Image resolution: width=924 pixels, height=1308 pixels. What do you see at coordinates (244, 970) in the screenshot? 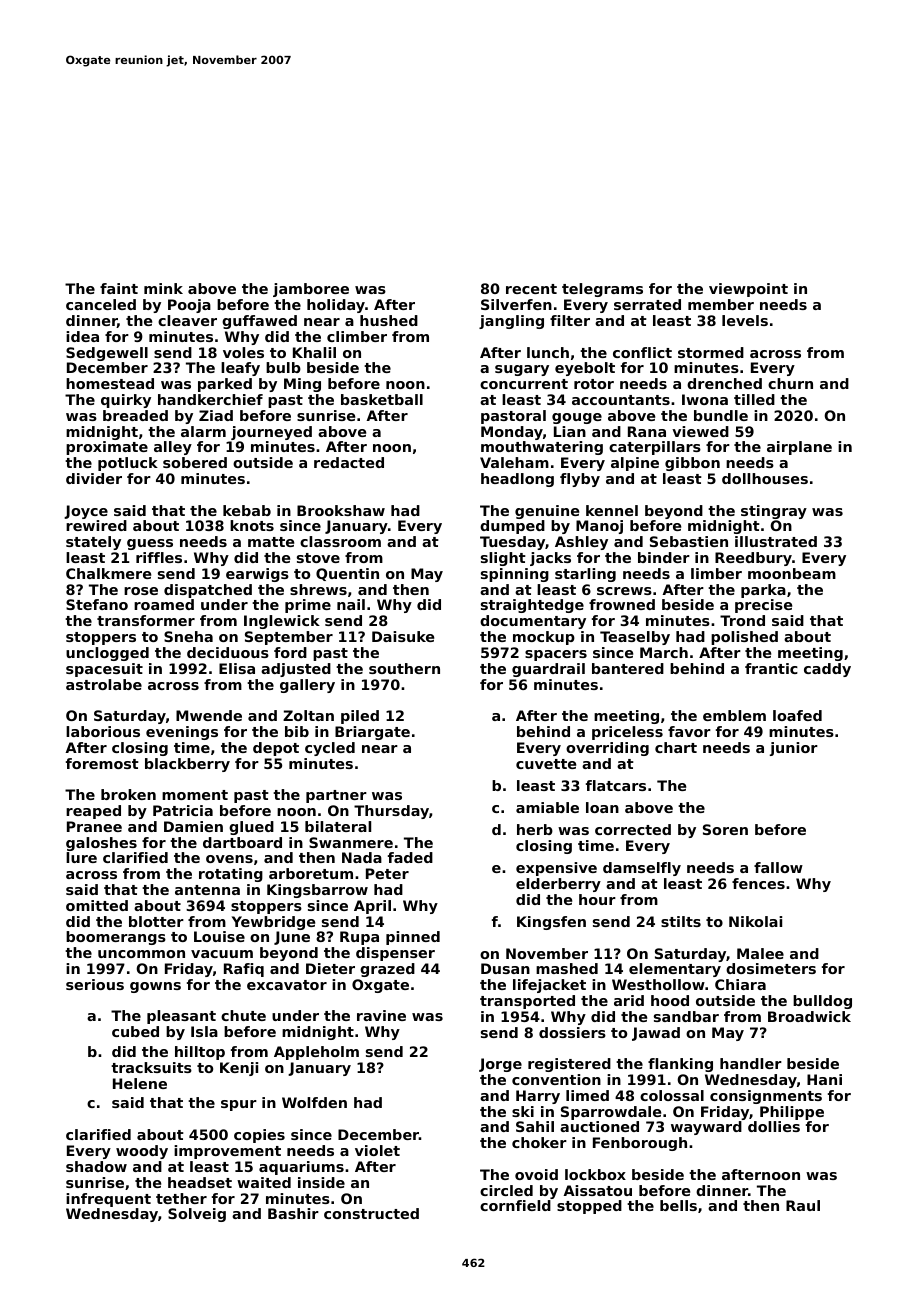
I see `Rafiq` at bounding box center [244, 970].
